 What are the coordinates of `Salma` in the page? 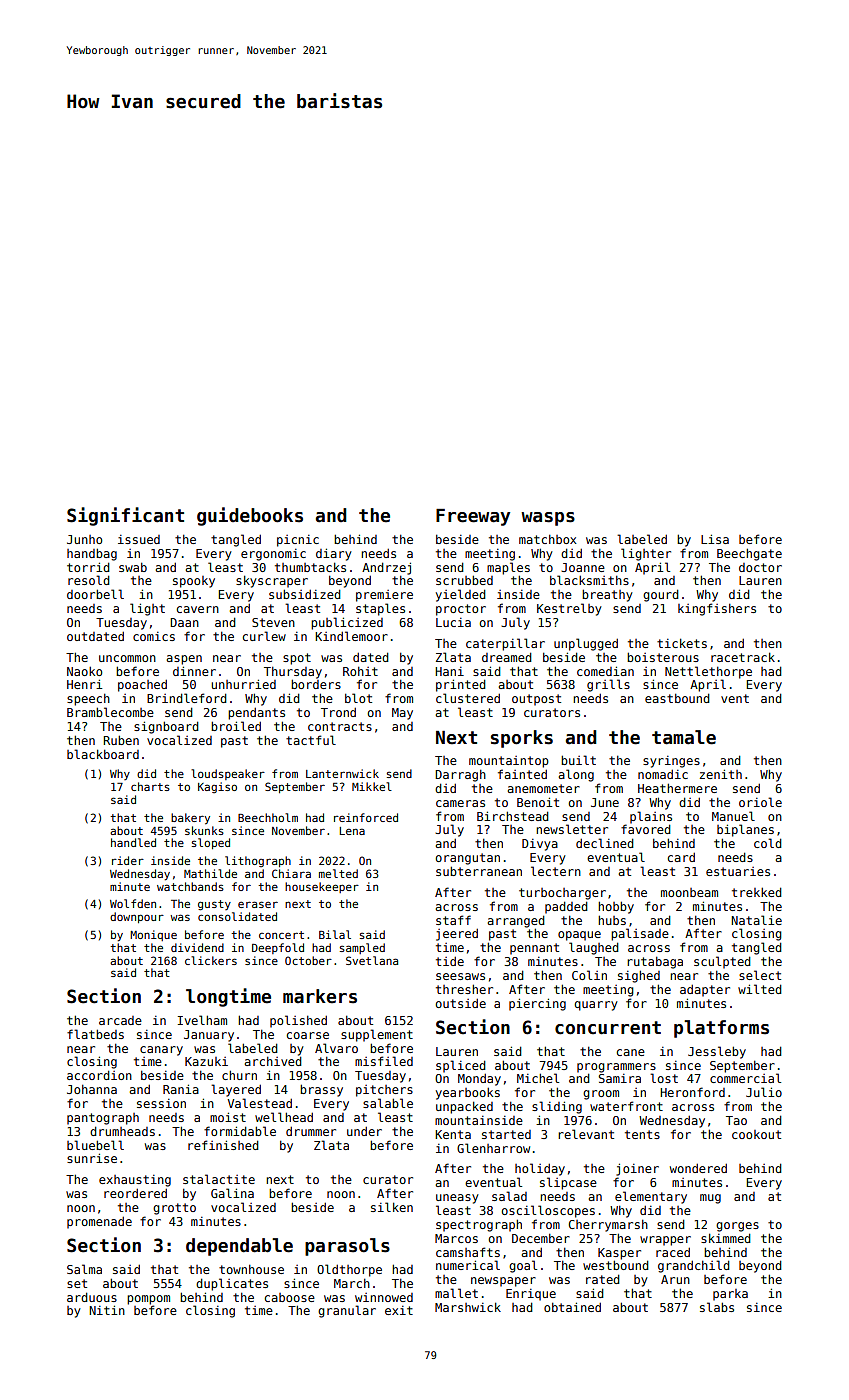 It's located at (84, 1269).
